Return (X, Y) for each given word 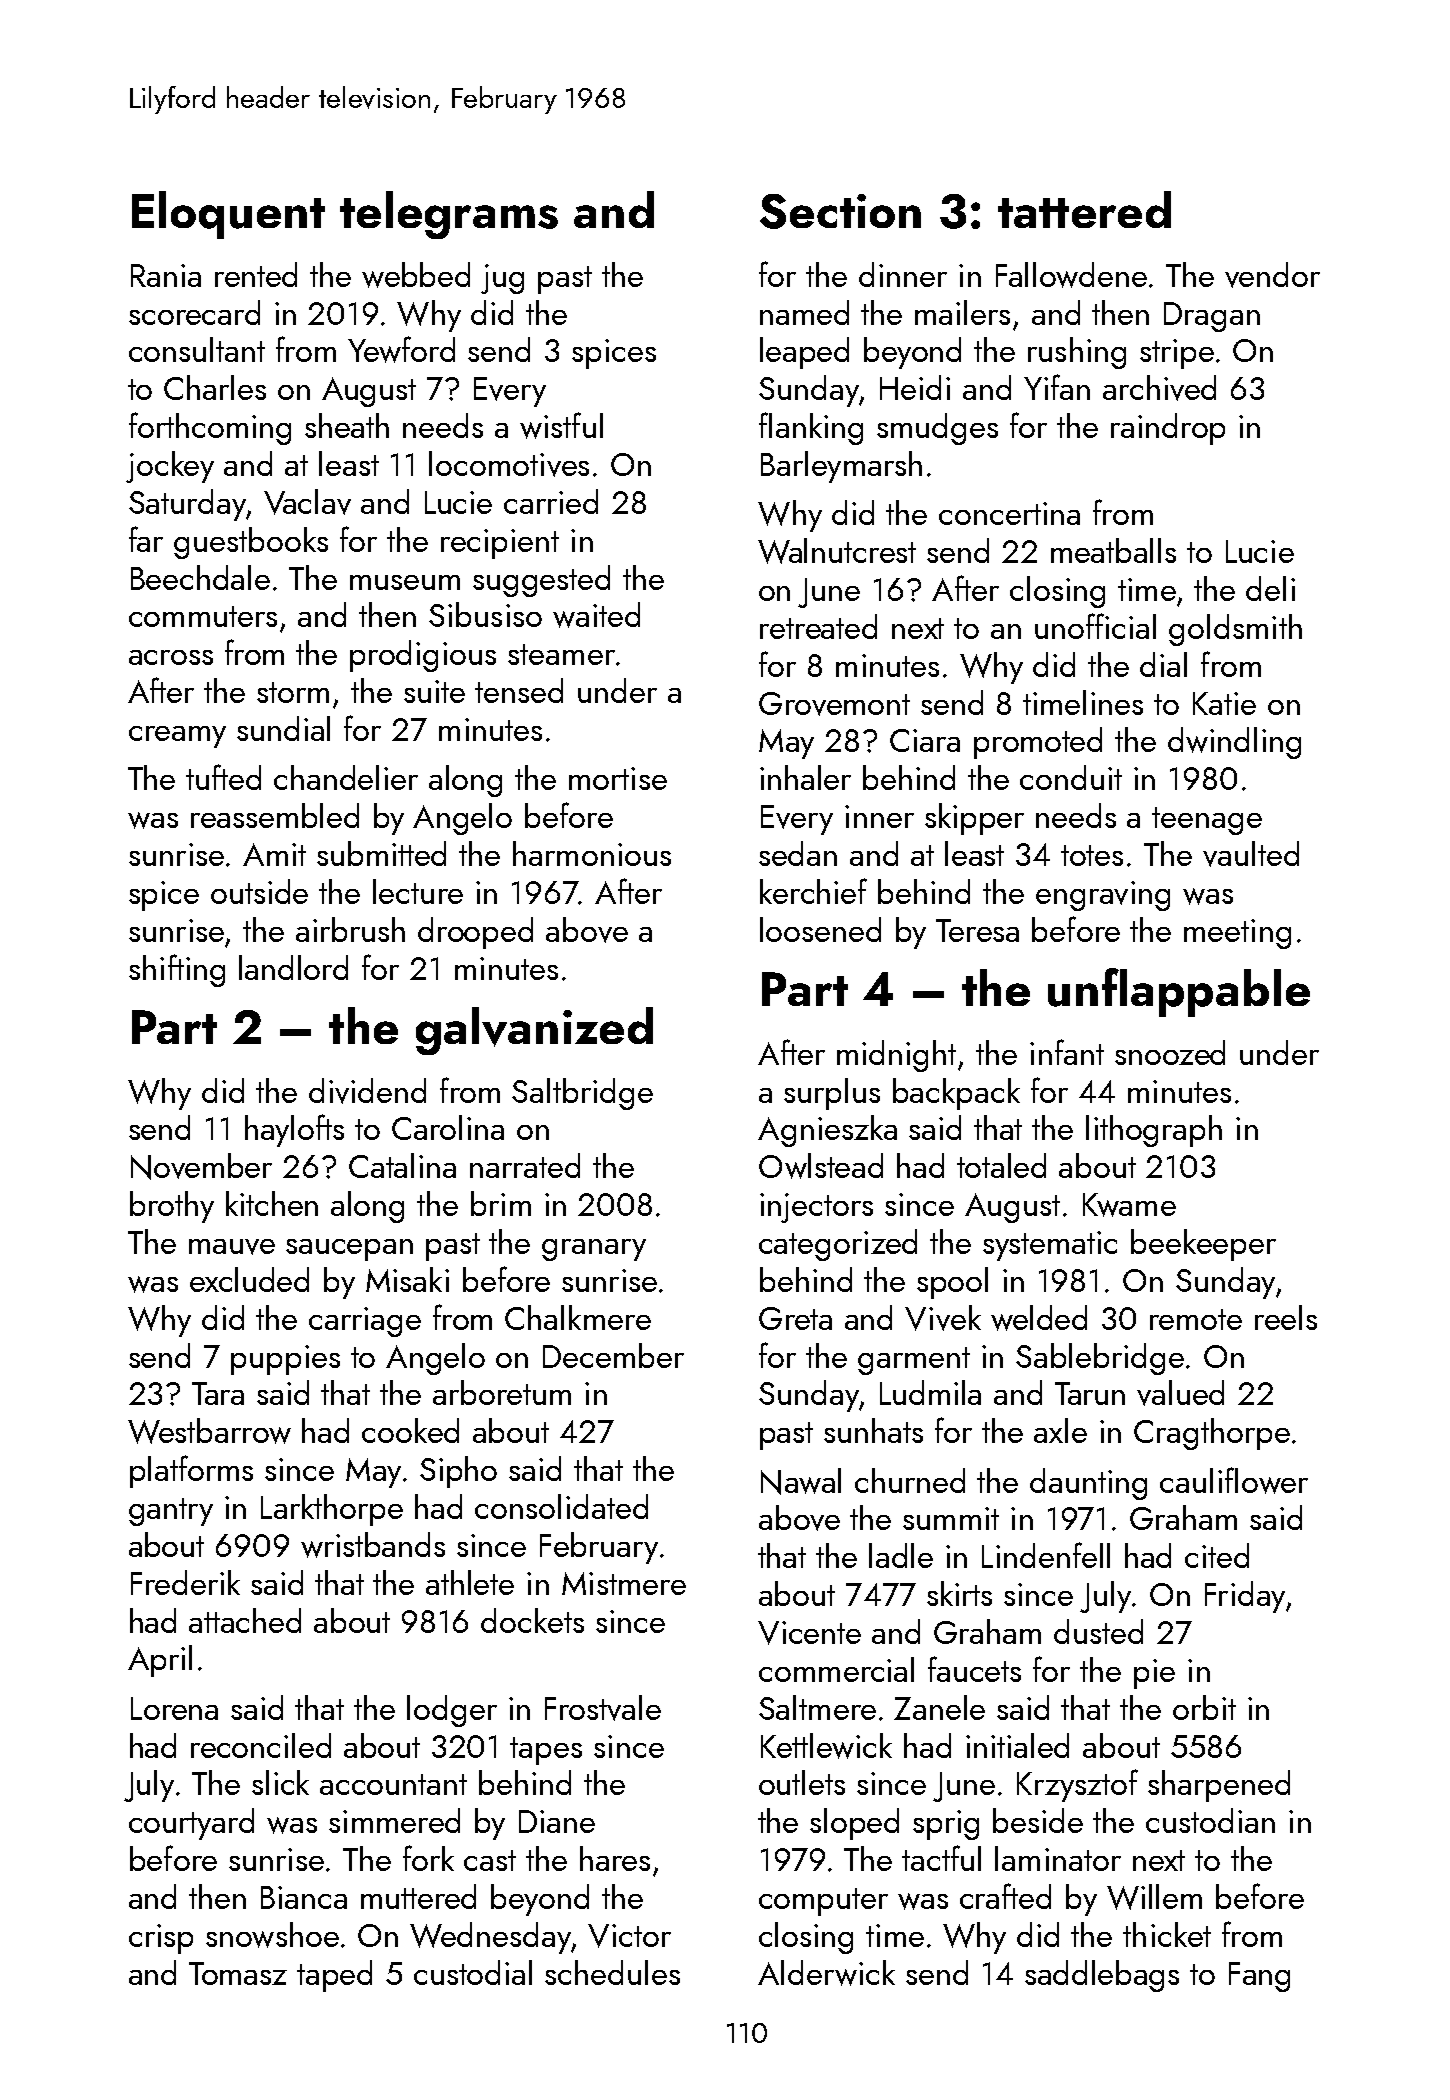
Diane (557, 1821)
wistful (561, 425)
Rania (166, 275)
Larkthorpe (332, 1510)
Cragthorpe (1212, 1434)
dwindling (1234, 743)
